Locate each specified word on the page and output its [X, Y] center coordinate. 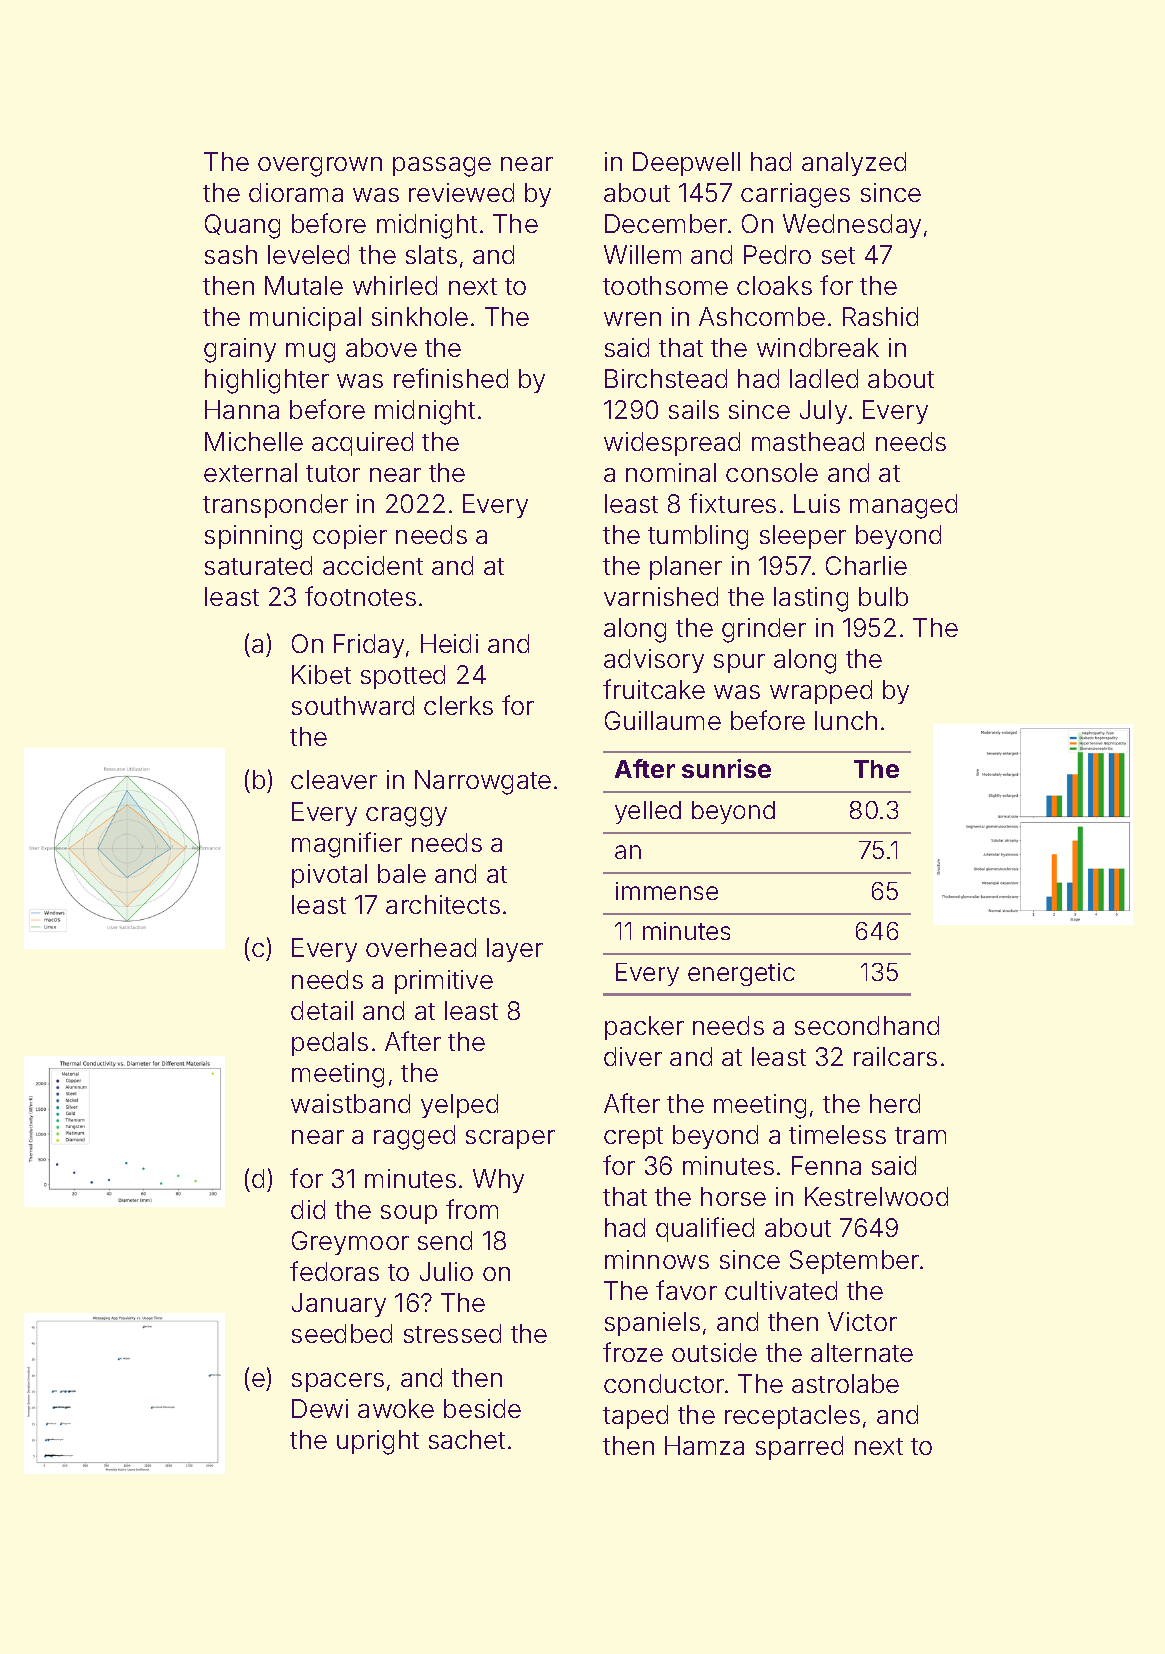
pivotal [329, 876]
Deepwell [686, 164]
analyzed [854, 164]
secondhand [867, 1025]
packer [644, 1028]
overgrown [320, 167]
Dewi [320, 1408]
